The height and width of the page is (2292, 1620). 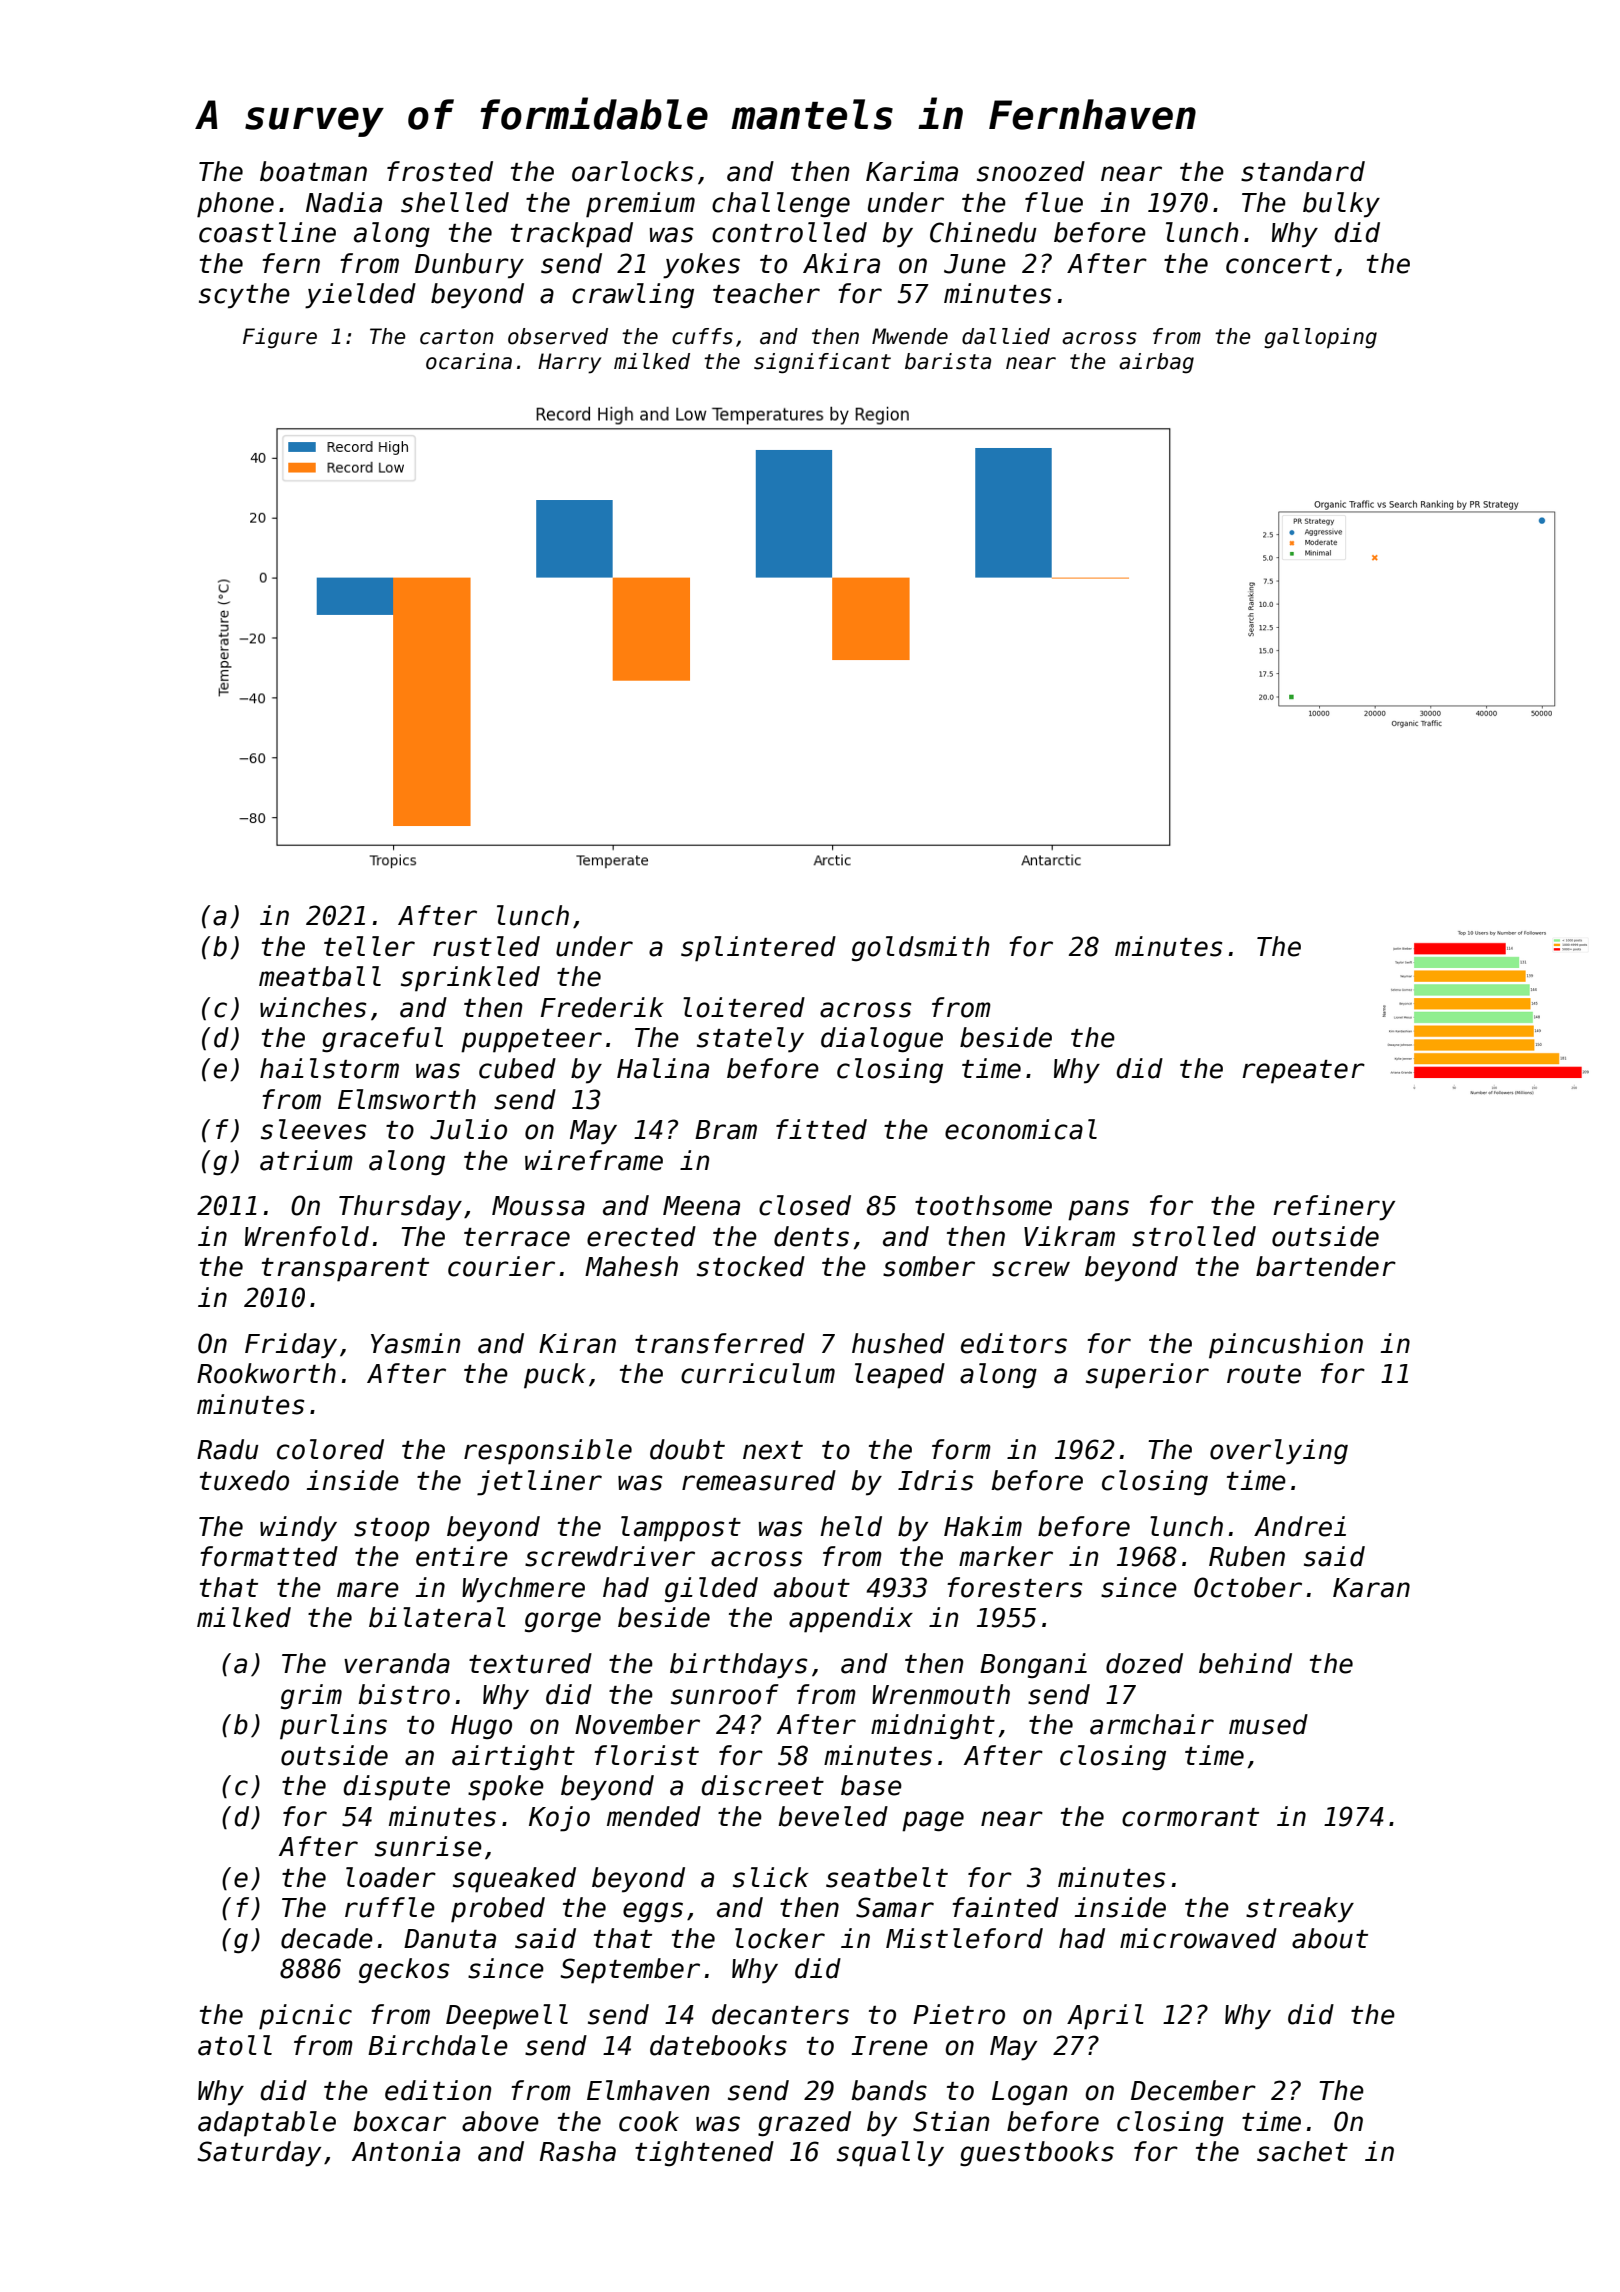 What do you see at coordinates (538, 1206) in the page?
I see `Moussa` at bounding box center [538, 1206].
